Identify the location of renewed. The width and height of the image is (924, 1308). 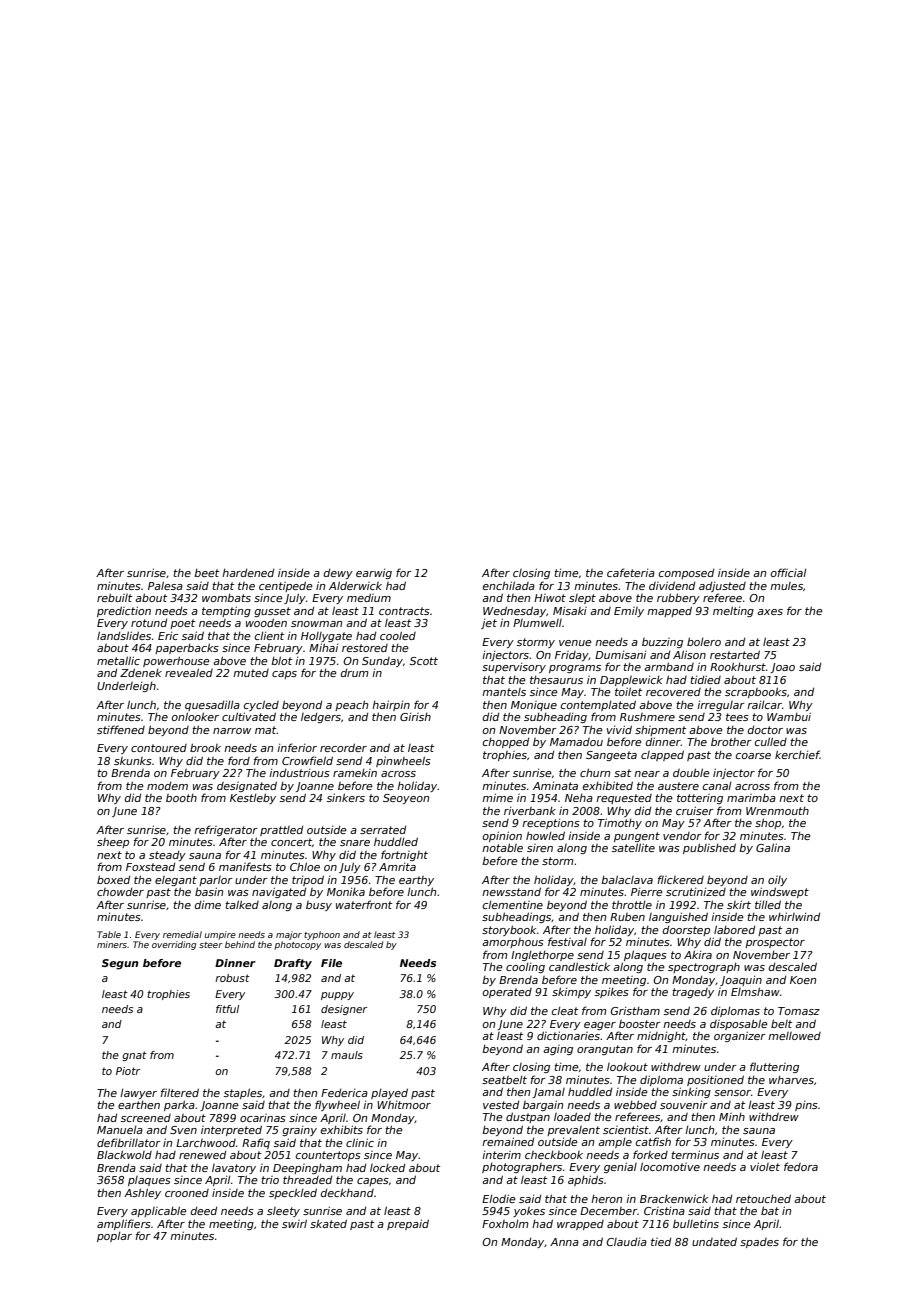
(202, 1155).
